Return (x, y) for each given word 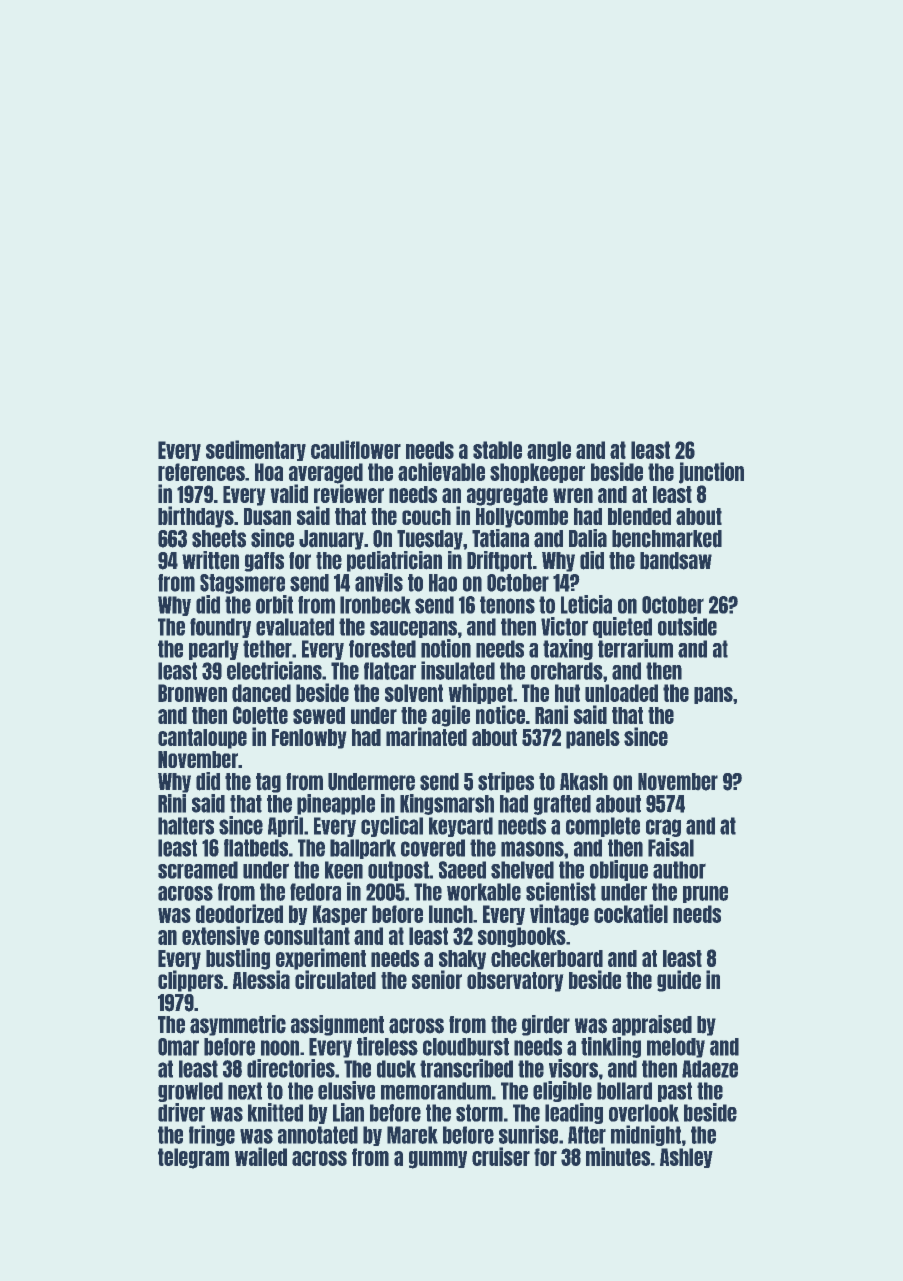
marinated (426, 736)
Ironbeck (375, 605)
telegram (193, 1158)
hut (567, 693)
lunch (451, 914)
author (679, 870)
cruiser (501, 1156)
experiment (321, 959)
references (201, 472)
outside (687, 626)
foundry (220, 628)
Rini (172, 803)
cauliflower (356, 449)
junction (711, 473)
